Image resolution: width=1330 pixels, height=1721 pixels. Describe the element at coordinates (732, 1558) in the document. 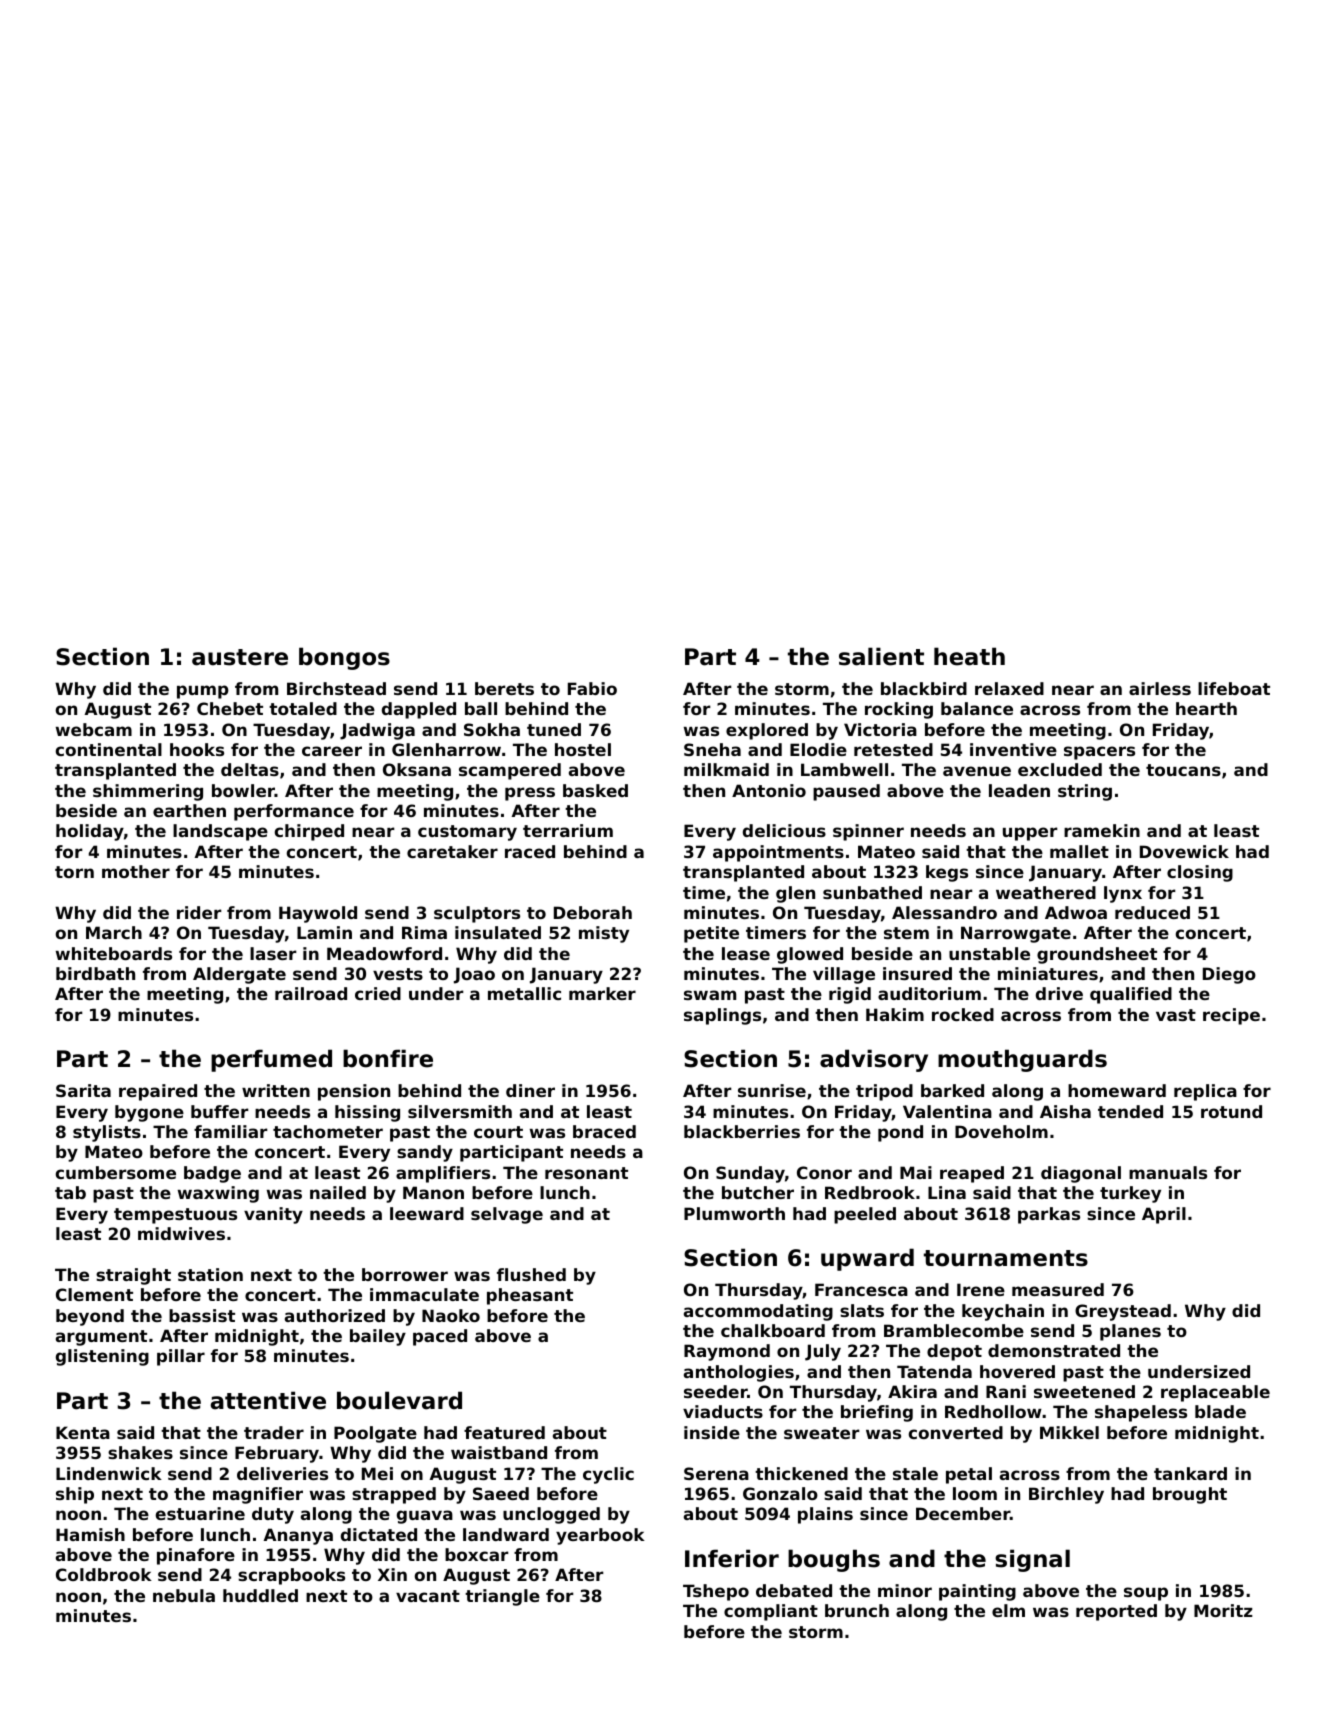

I see `Inferior` at that location.
